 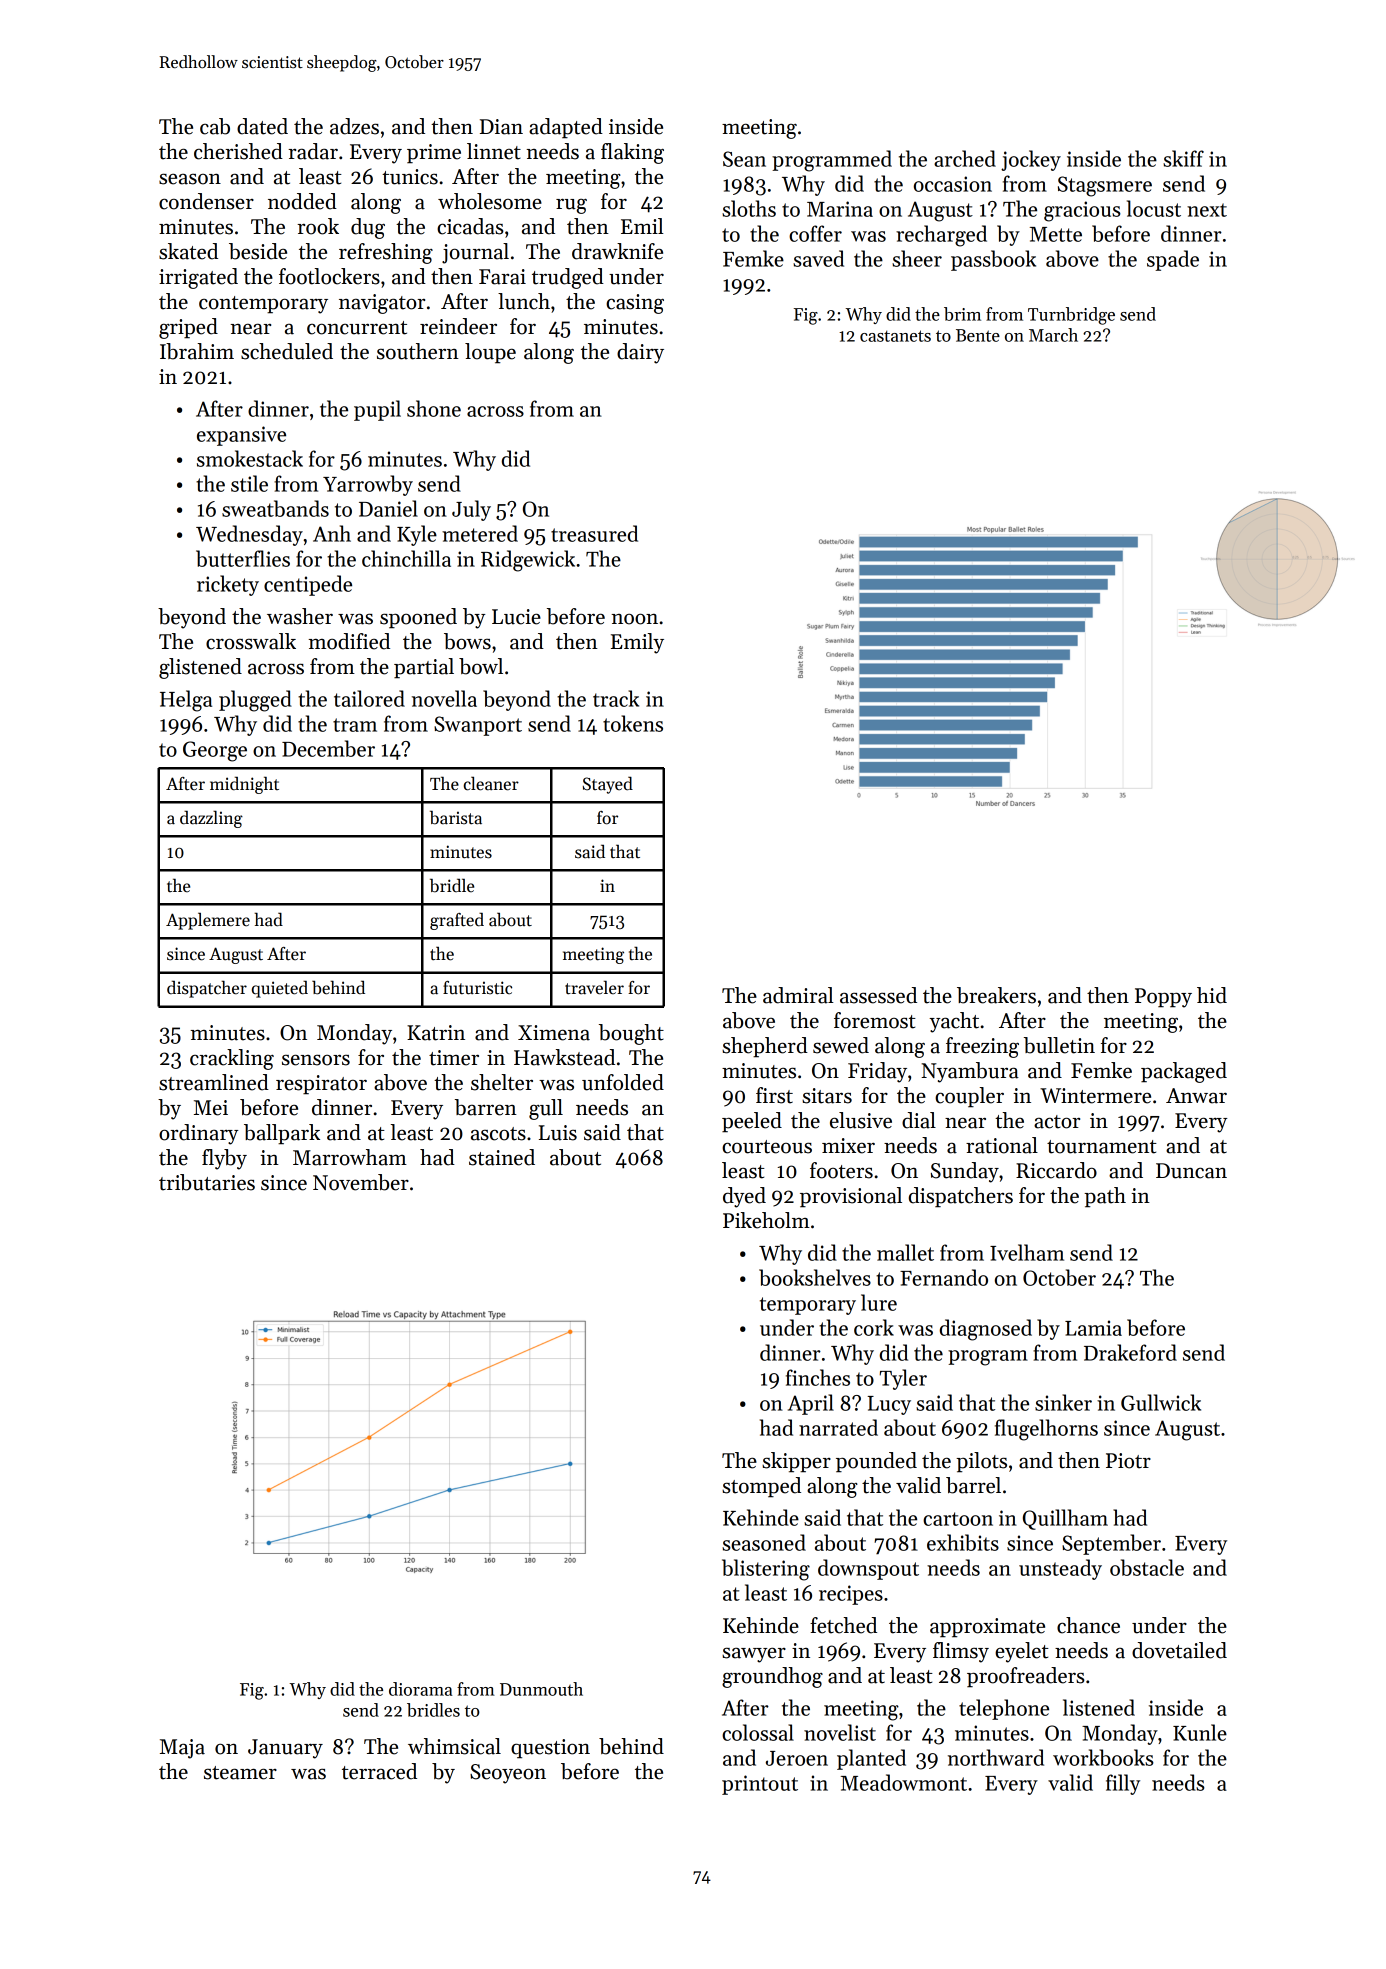 I want to click on Piotr, so click(x=1128, y=1461).
